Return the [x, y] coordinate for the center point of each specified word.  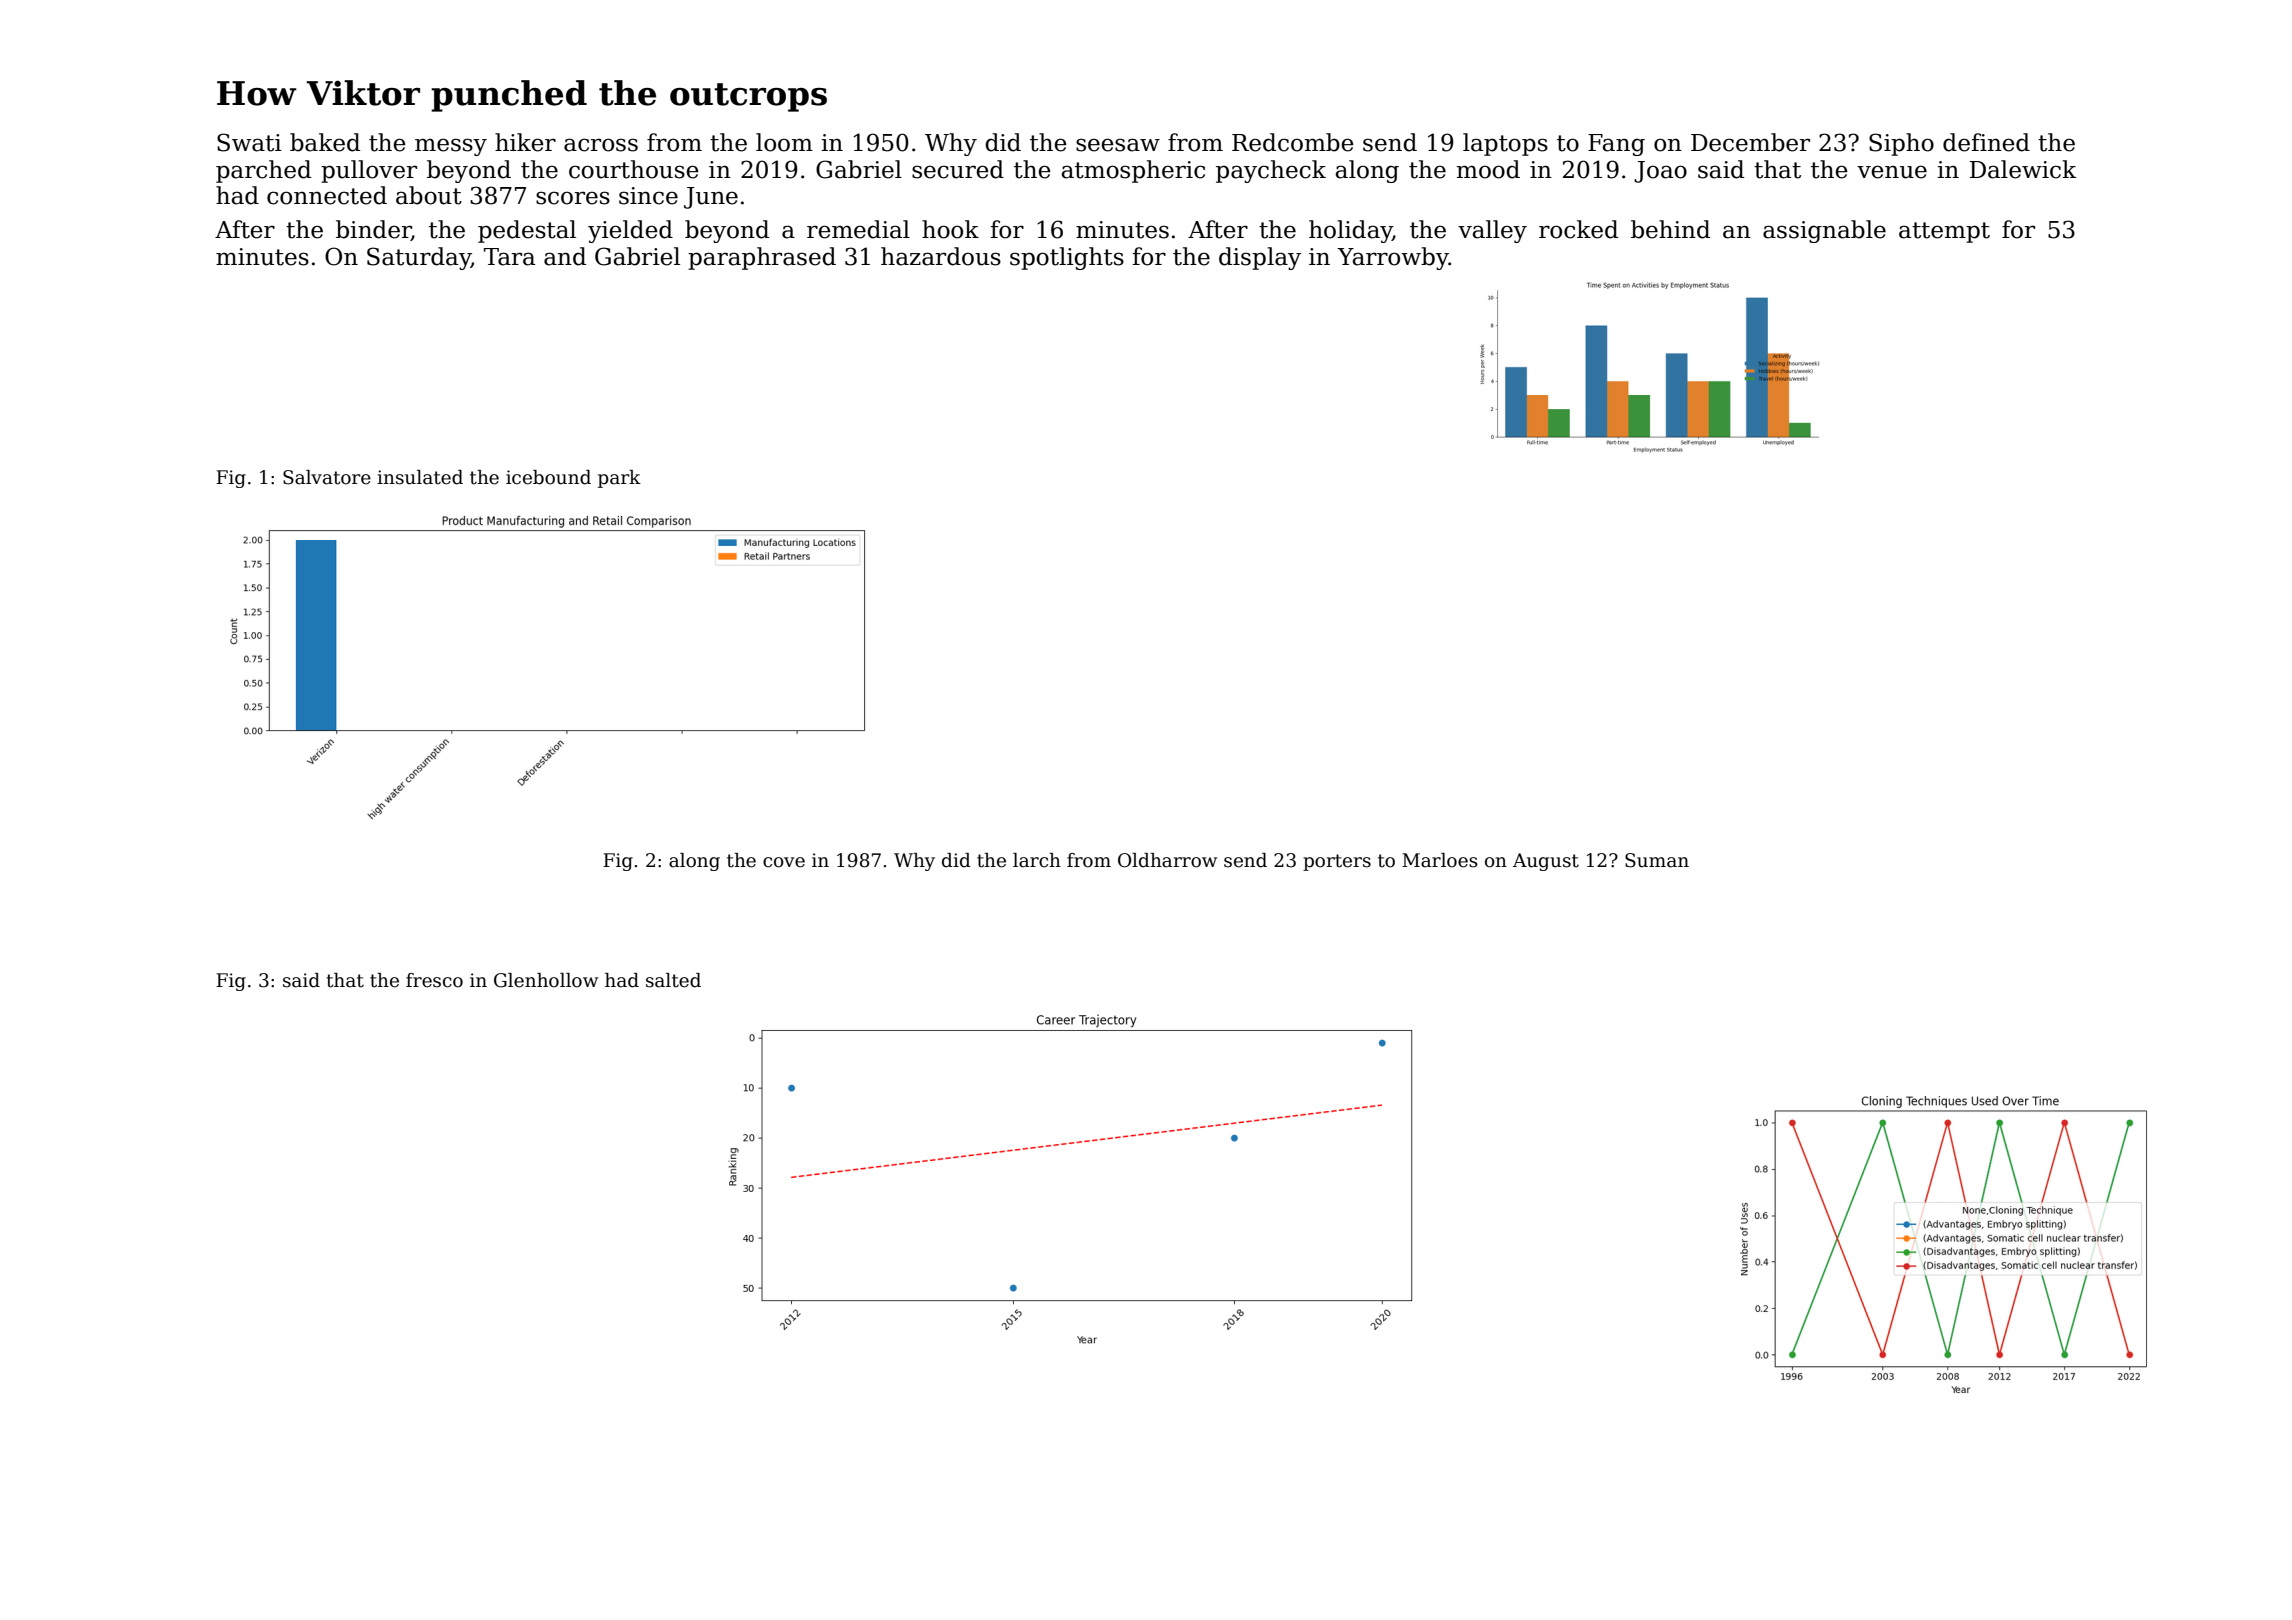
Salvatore [327, 477]
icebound [548, 477]
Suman [1657, 860]
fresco [434, 980]
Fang [1616, 145]
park [619, 479]
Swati [249, 142]
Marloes [1440, 860]
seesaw [1118, 145]
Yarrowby [1393, 258]
